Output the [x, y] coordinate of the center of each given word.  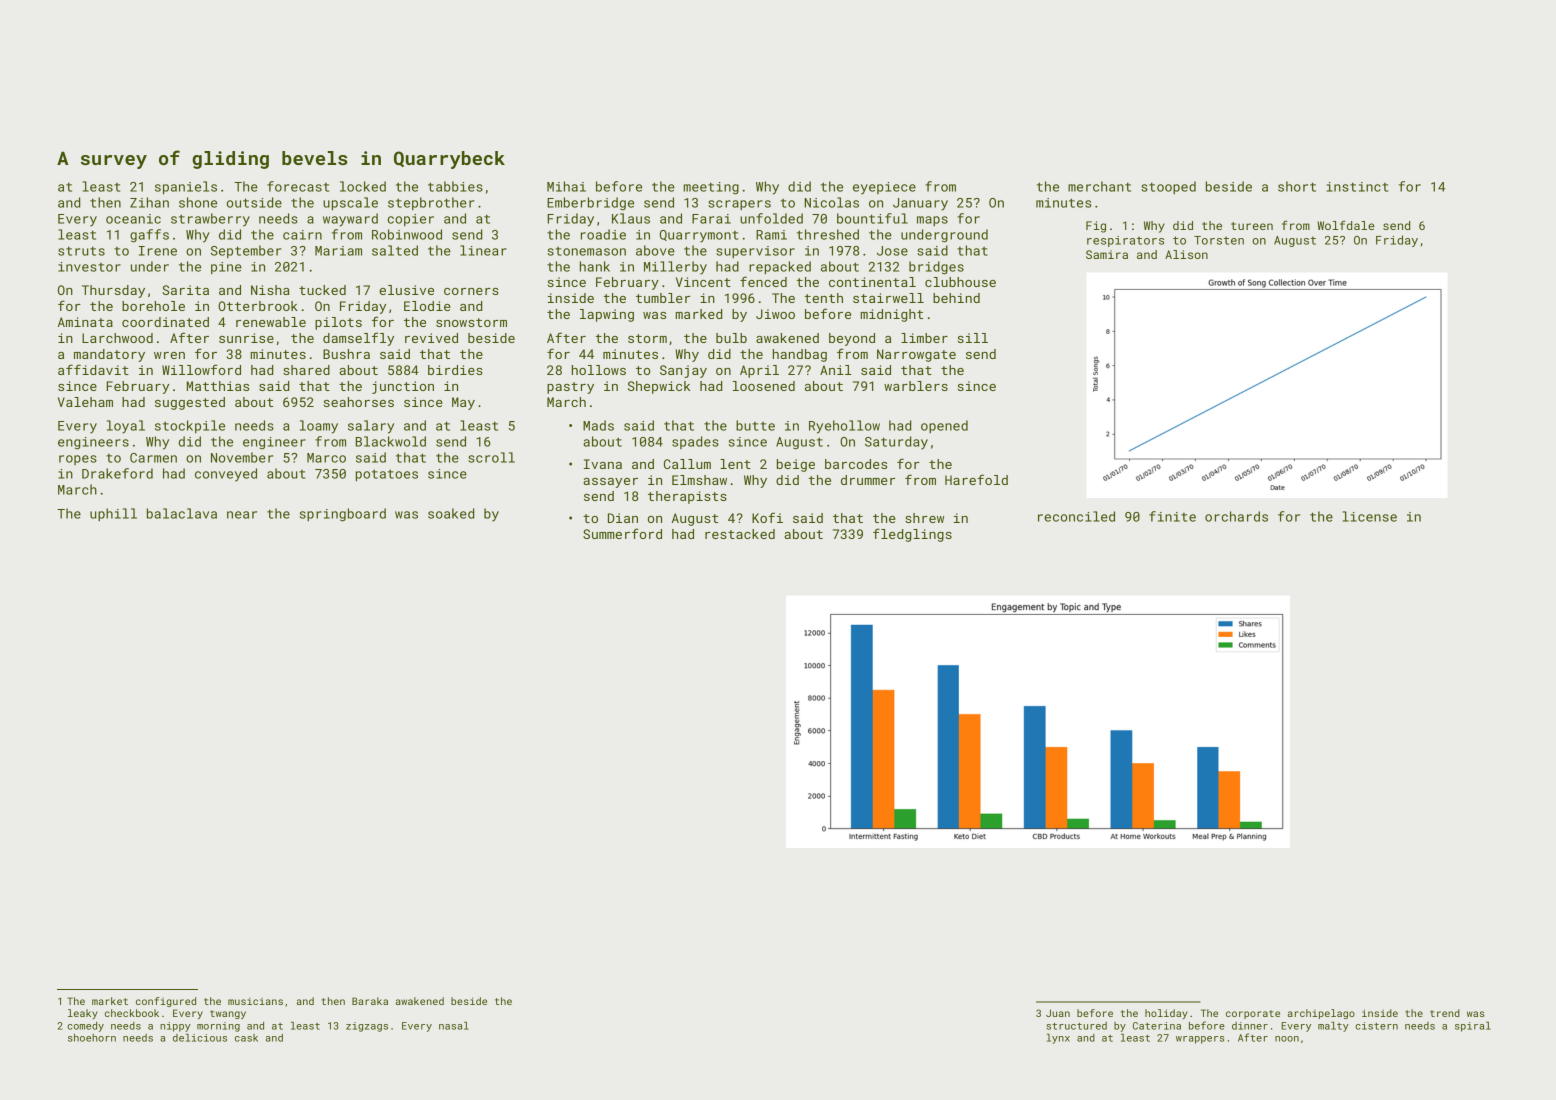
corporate [1253, 1014]
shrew [924, 518]
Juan [1058, 1013]
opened [944, 426]
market [110, 1001]
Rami [771, 235]
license [1370, 516]
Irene [158, 251]
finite [1172, 516]
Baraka [370, 1001]
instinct [1357, 187]
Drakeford [117, 473]
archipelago [1321, 1014]
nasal [454, 1026]
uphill [113, 514]
